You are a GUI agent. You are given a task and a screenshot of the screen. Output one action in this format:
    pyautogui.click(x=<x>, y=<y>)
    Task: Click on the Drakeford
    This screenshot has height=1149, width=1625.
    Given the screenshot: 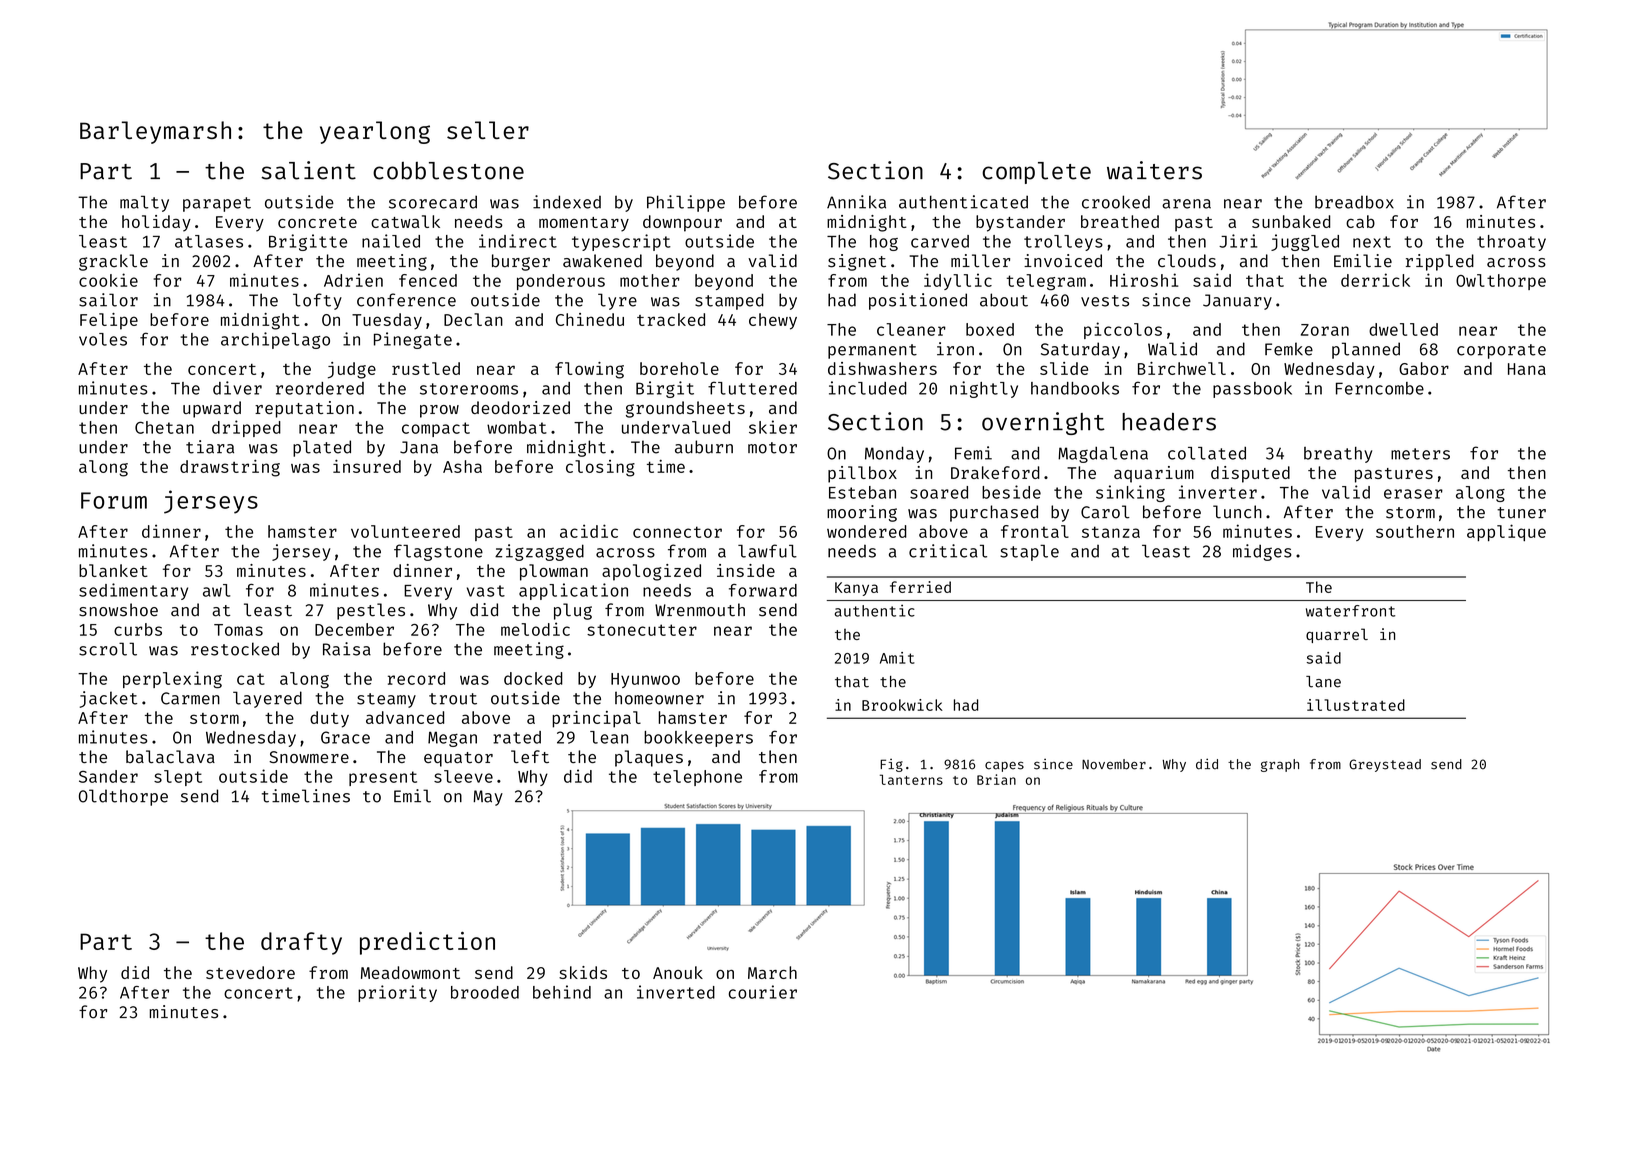 What is the action you would take?
    pyautogui.click(x=995, y=472)
